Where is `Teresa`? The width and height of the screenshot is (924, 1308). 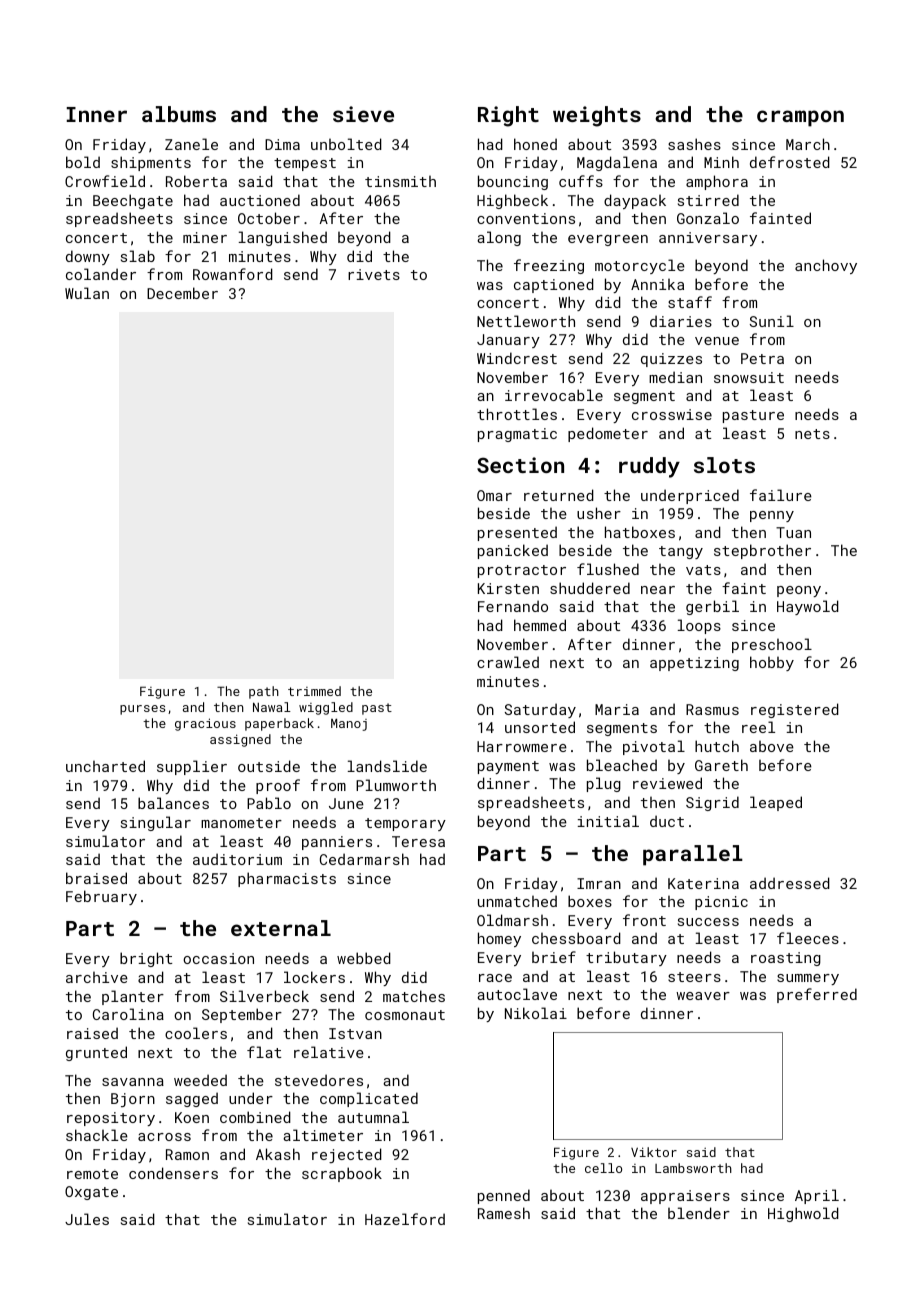
Teresa is located at coordinates (418, 841).
